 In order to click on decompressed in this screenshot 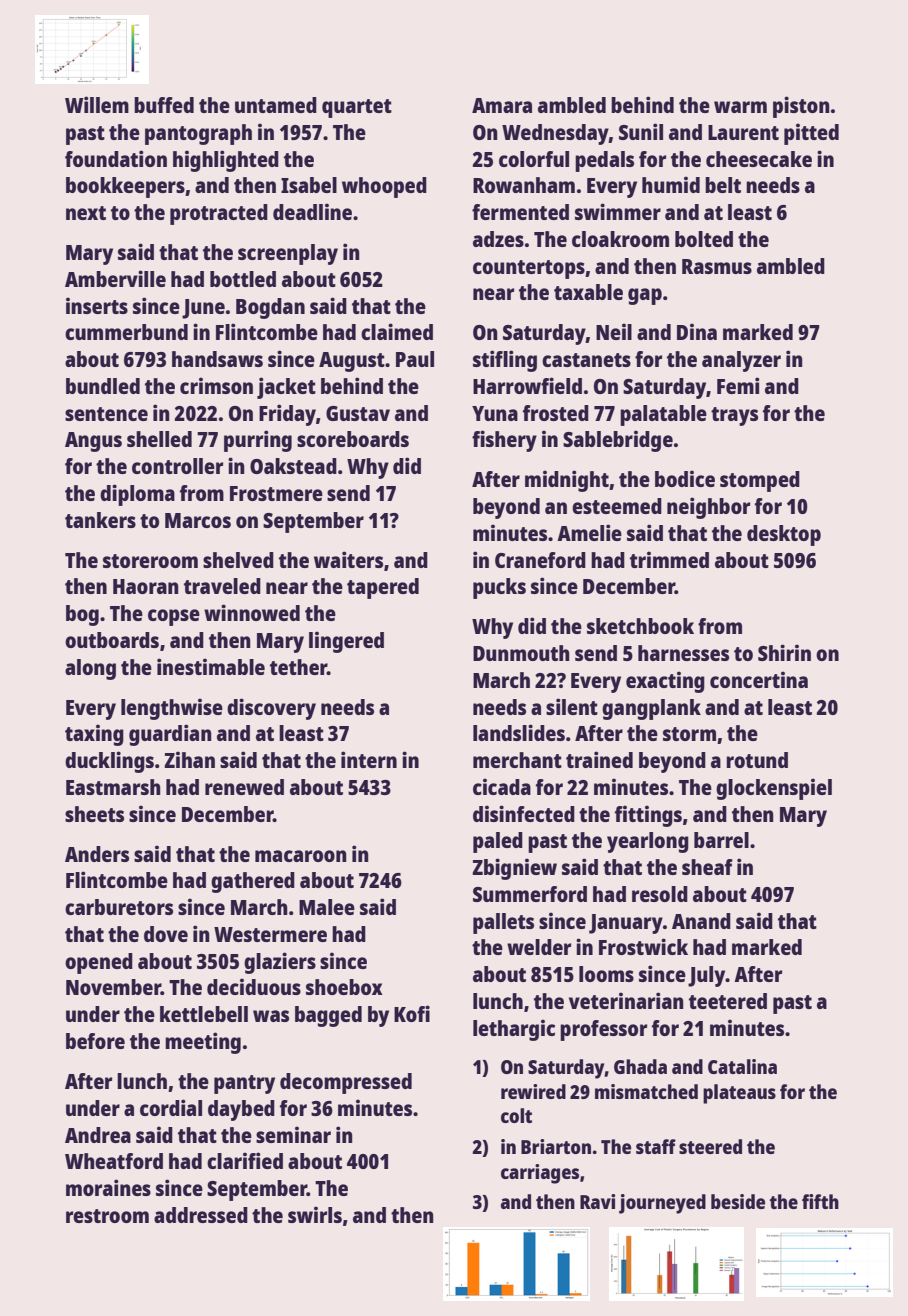, I will do `click(346, 1083)`.
